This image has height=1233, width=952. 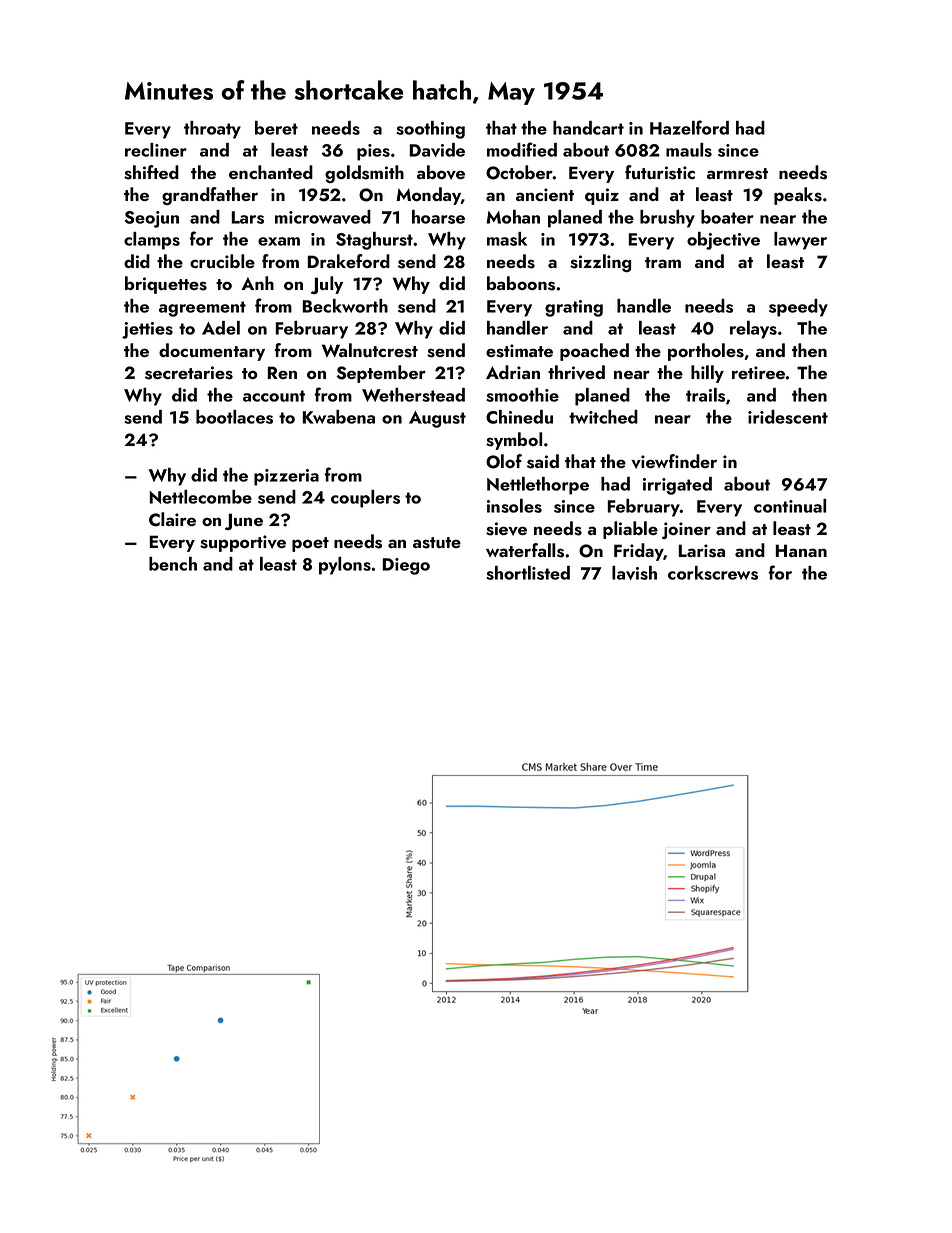 What do you see at coordinates (800, 241) in the image?
I see `lawyer` at bounding box center [800, 241].
